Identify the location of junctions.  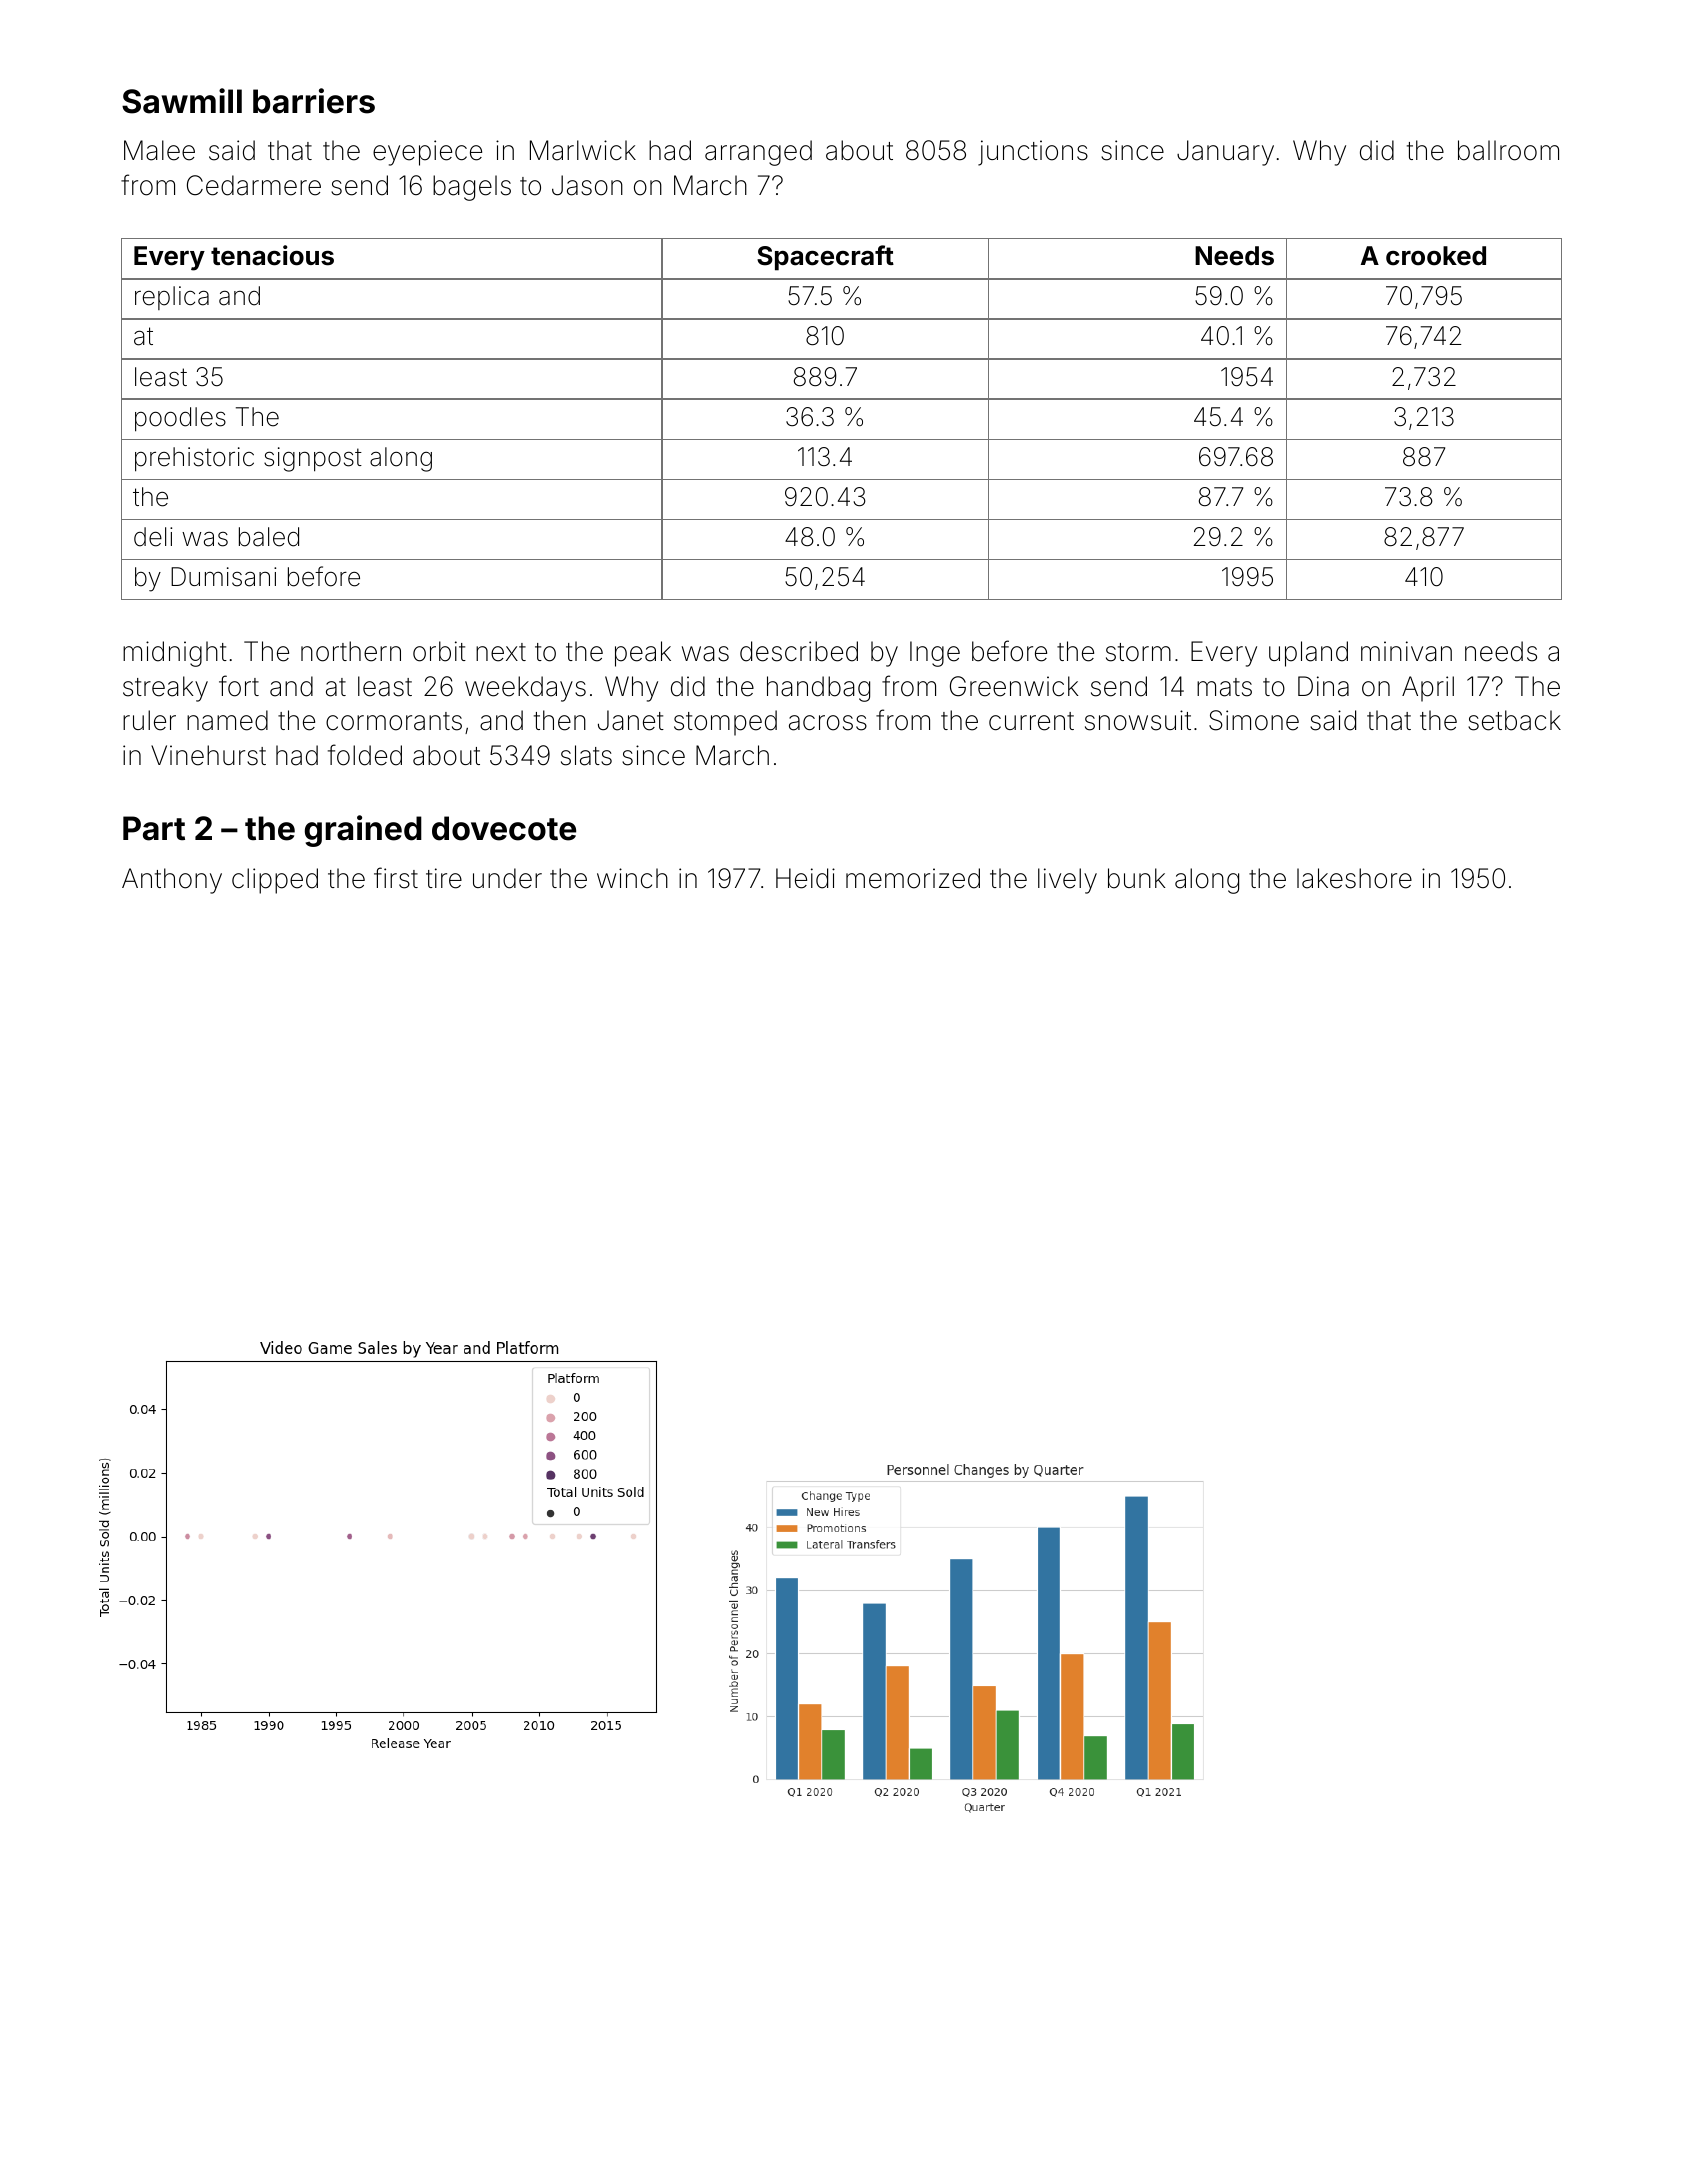
(1033, 153).
